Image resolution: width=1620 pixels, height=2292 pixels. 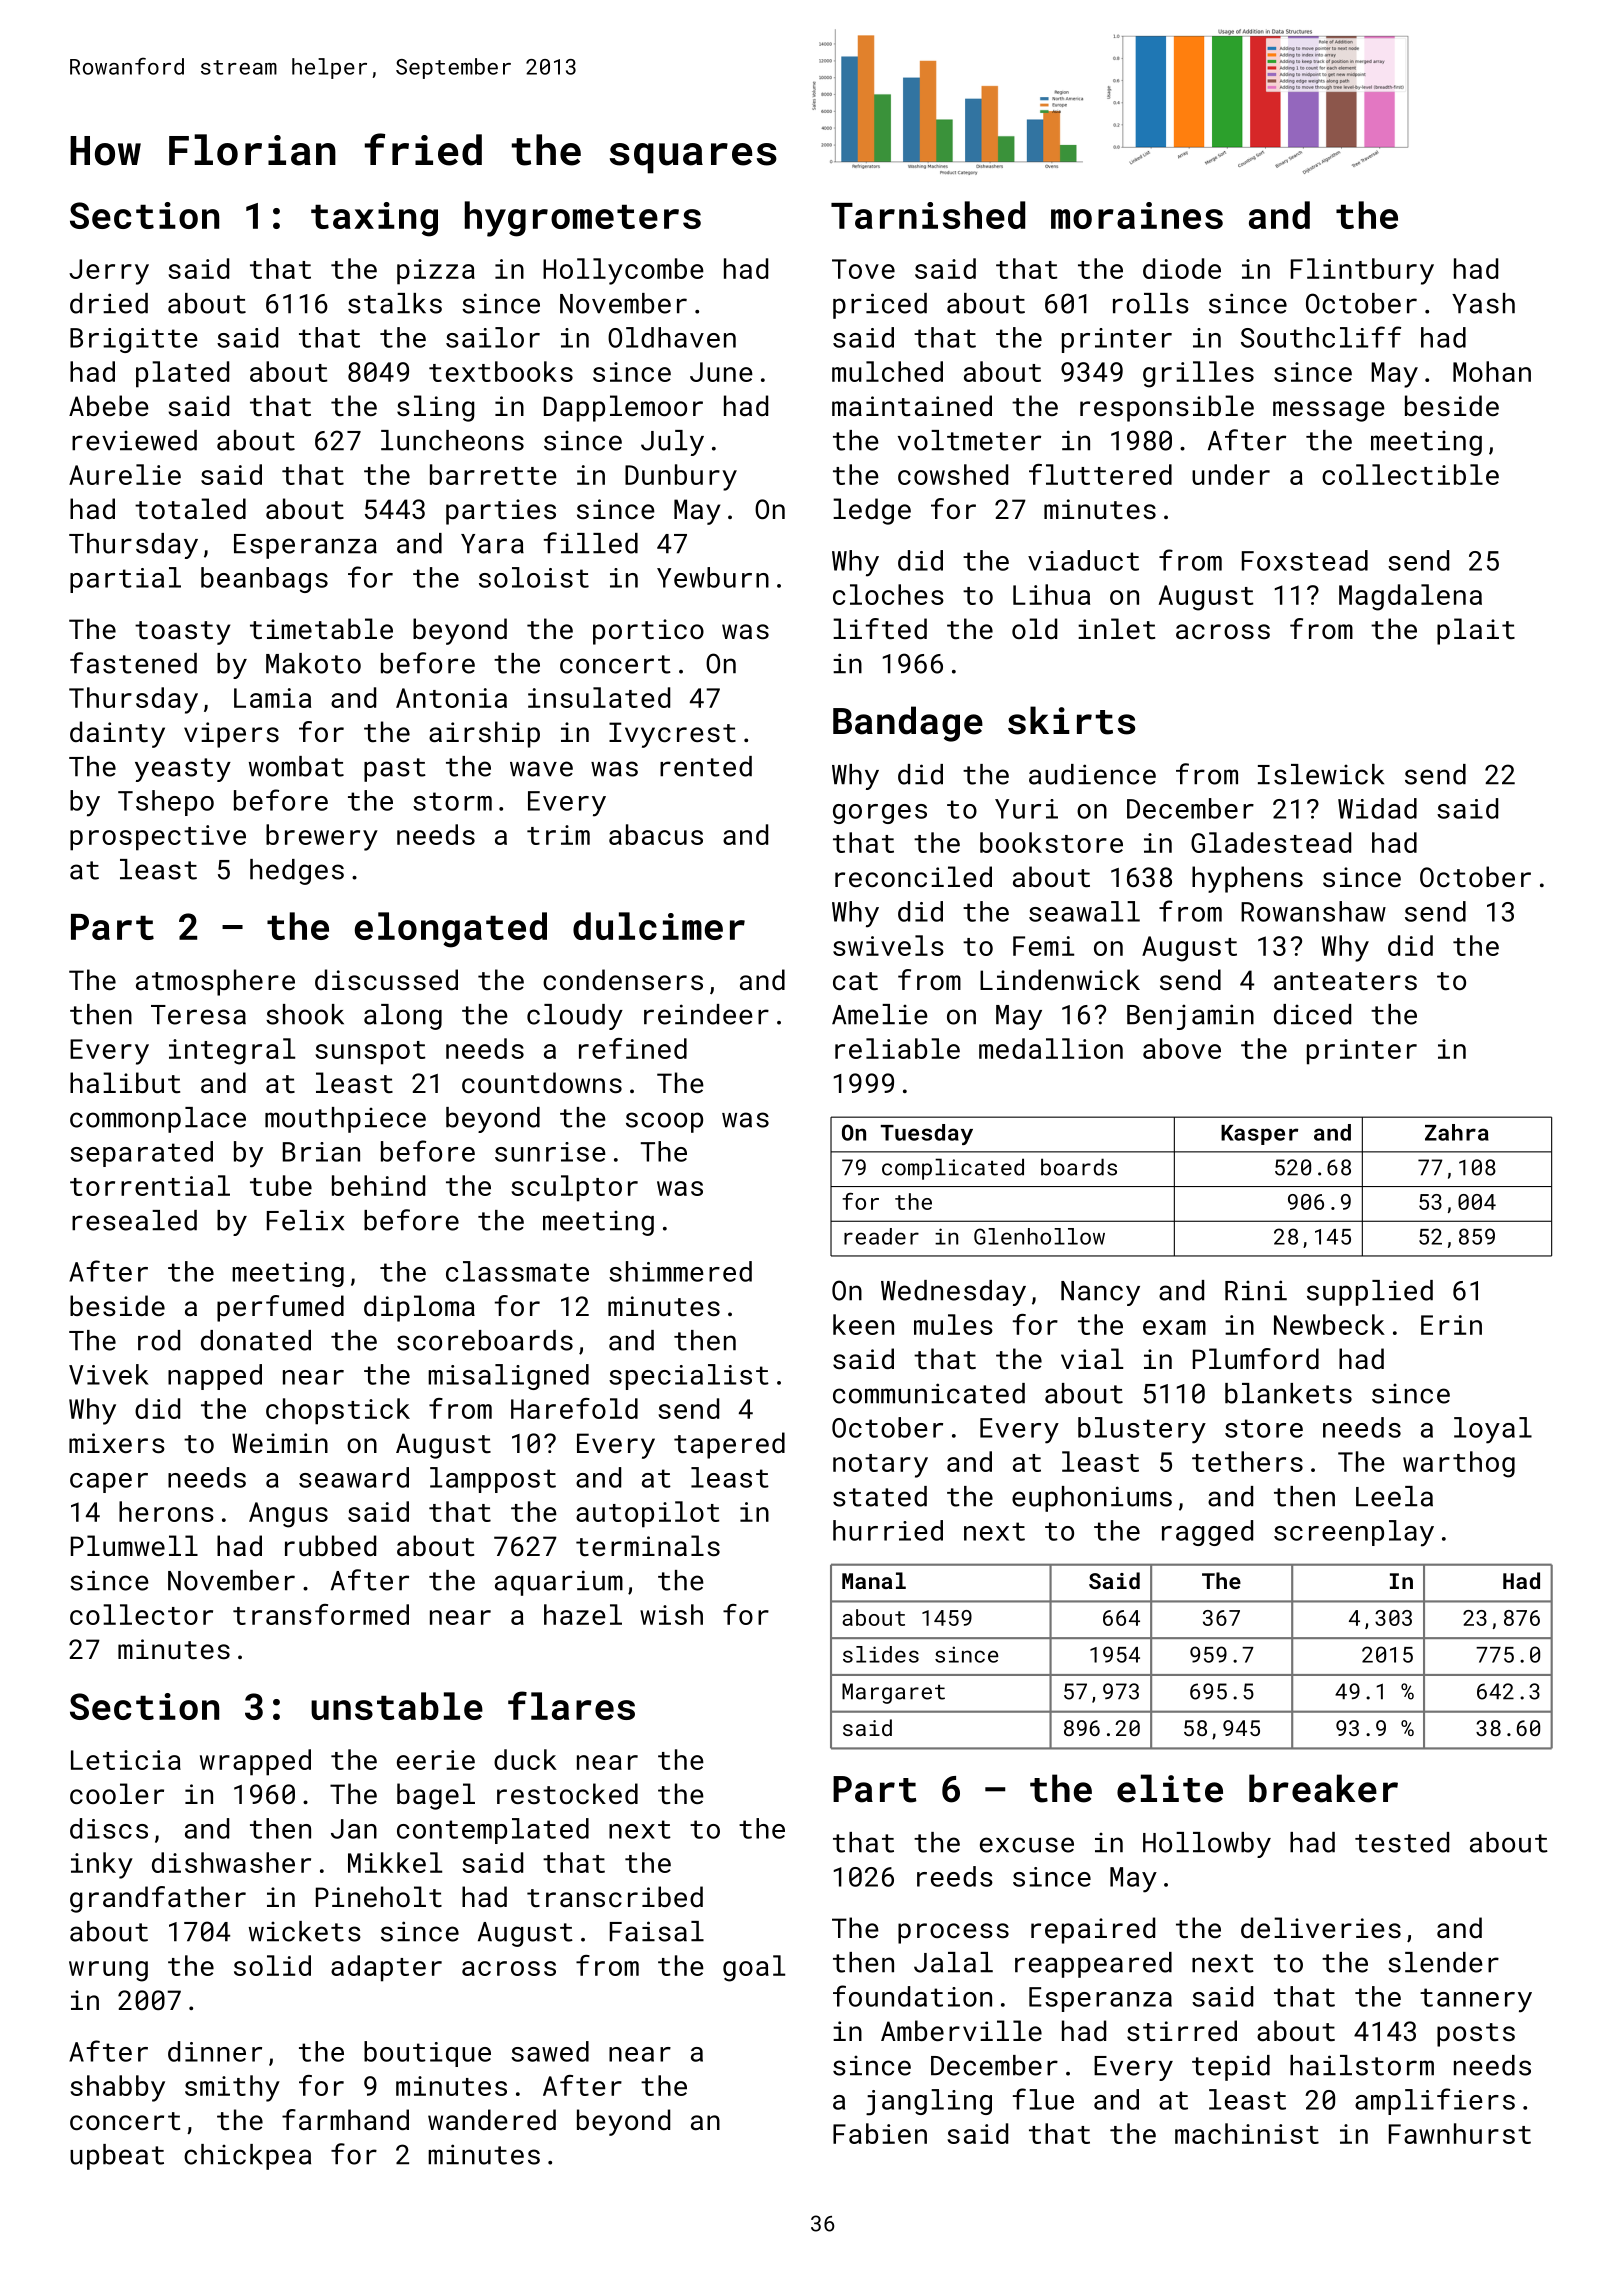 I want to click on Aurelie, so click(x=125, y=474).
